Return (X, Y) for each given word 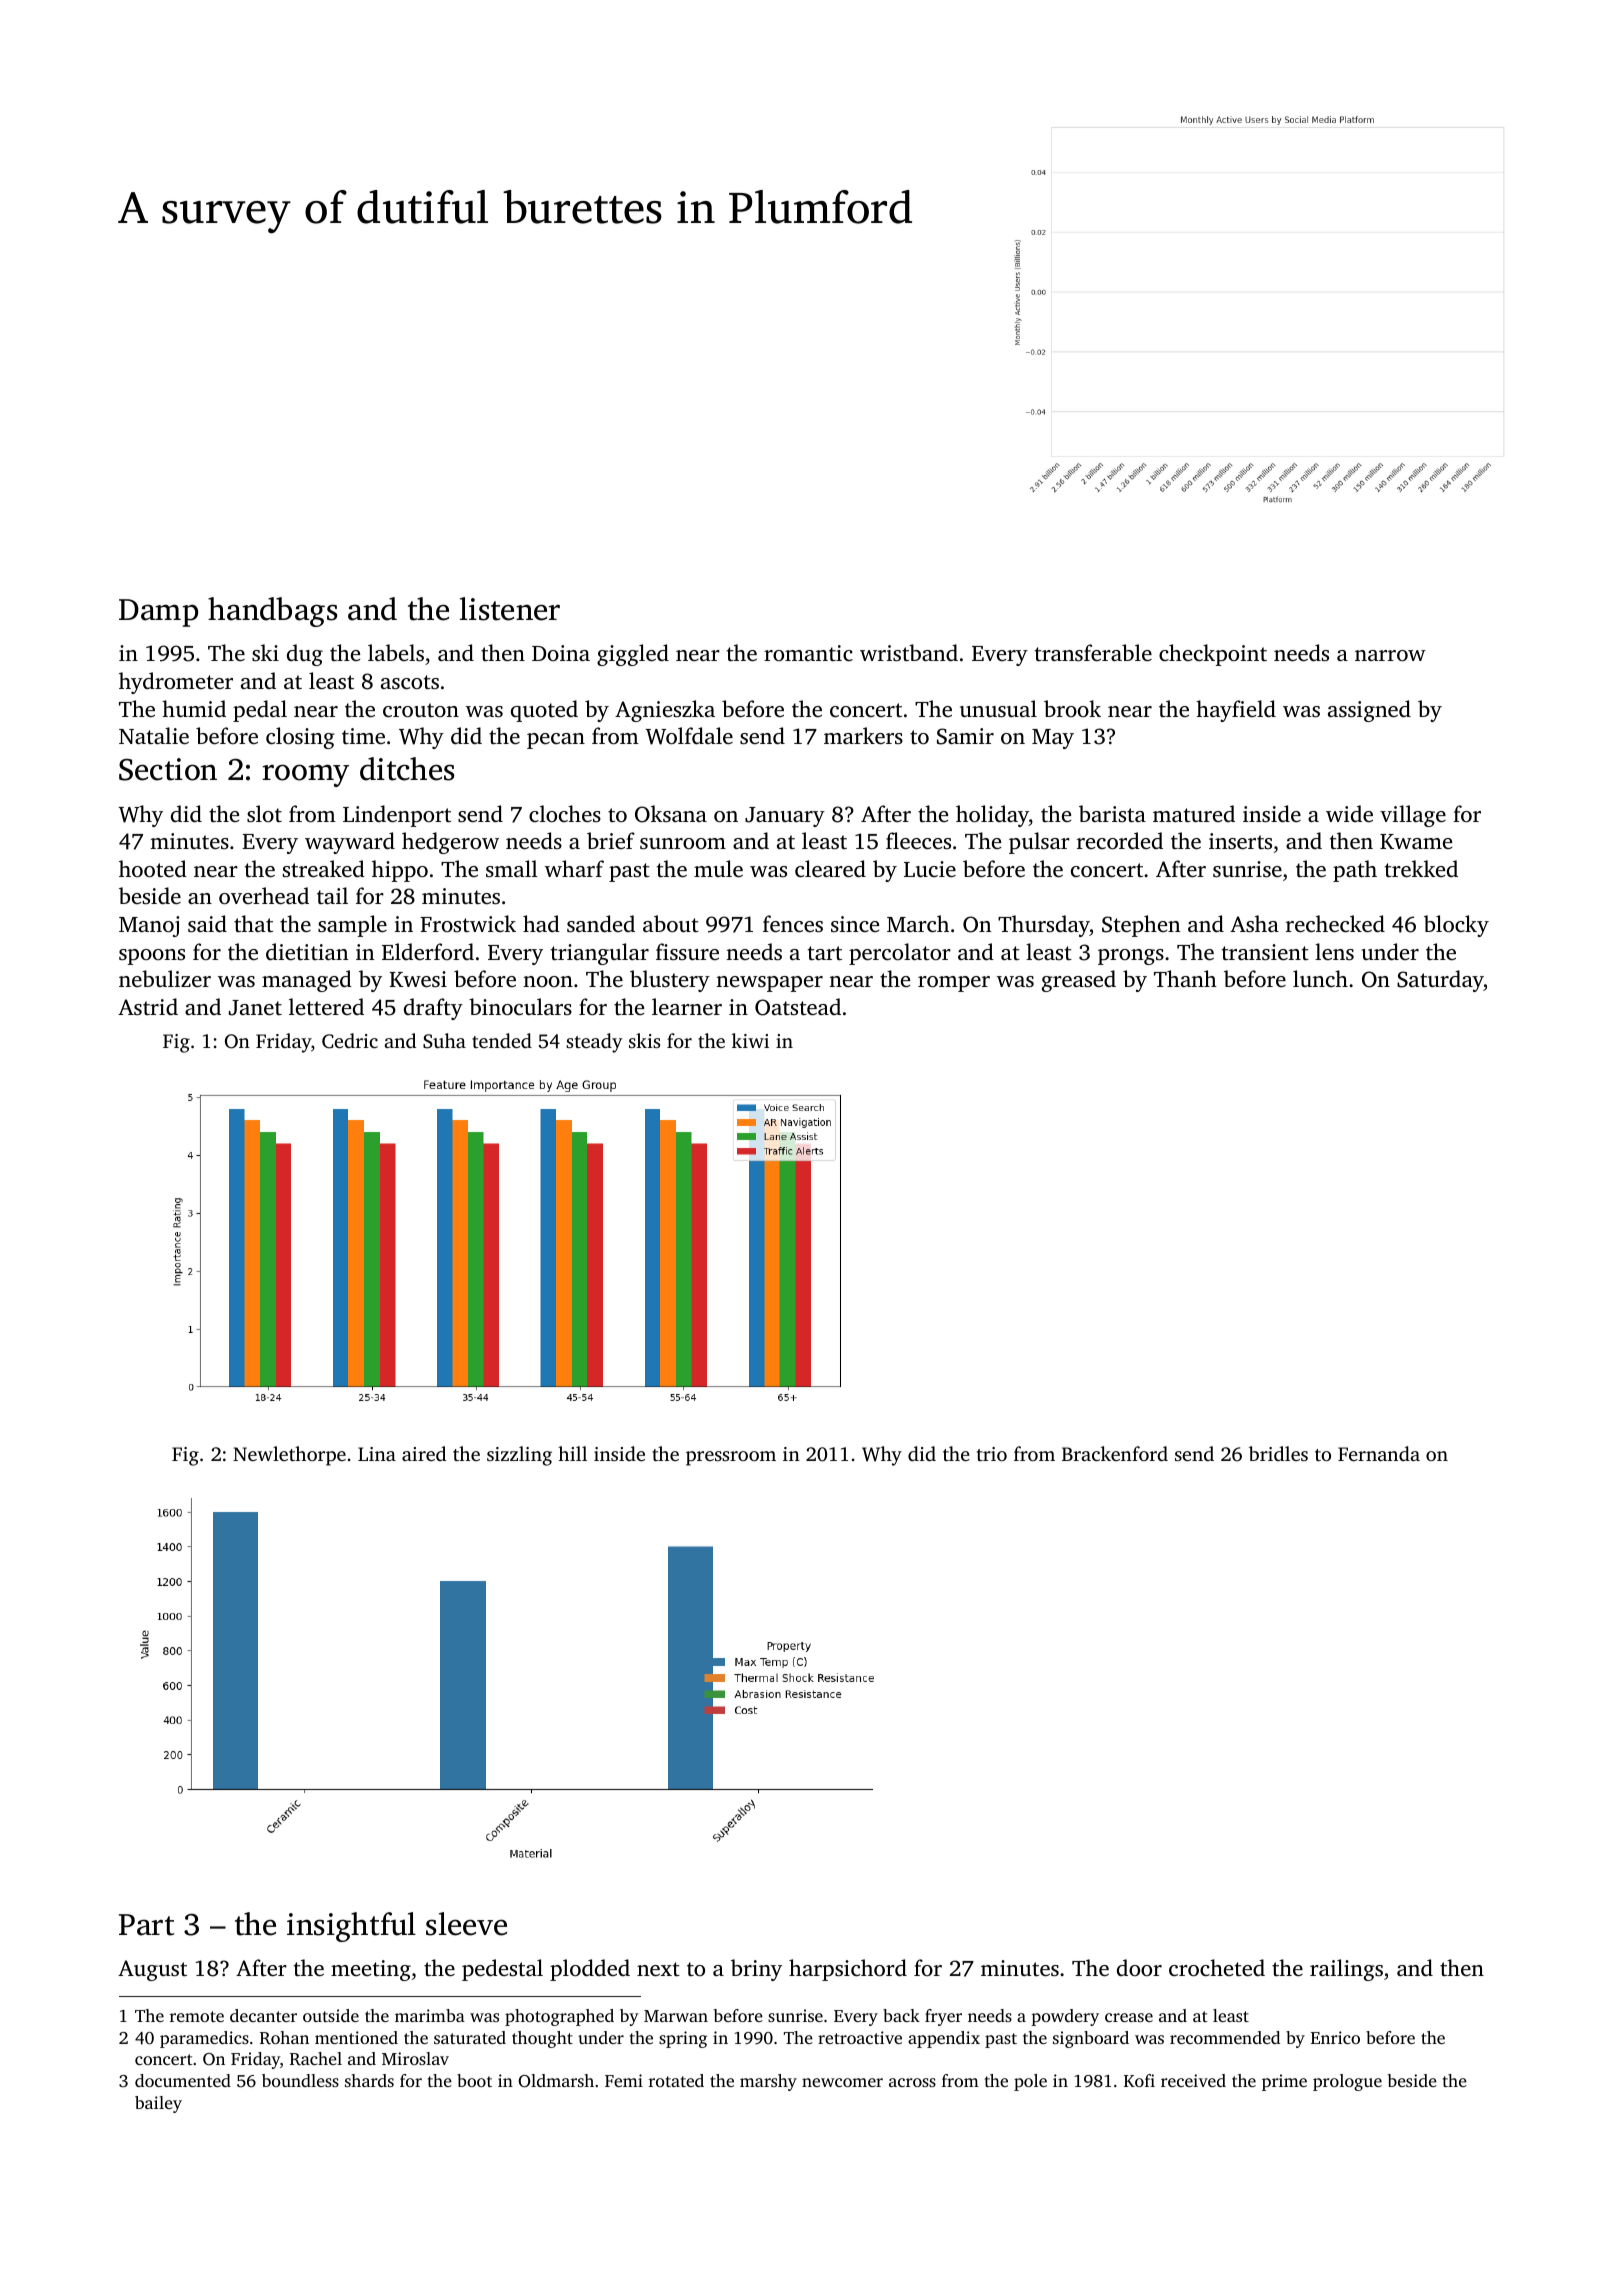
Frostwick (468, 923)
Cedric (350, 1041)
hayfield (1236, 711)
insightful (351, 1927)
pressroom (731, 1458)
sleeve (466, 1924)
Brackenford (1115, 1453)
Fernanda (1379, 1453)
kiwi (750, 1040)
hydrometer (176, 683)
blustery (670, 981)
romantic (808, 653)
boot (474, 2080)
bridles (1278, 1453)
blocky (1456, 926)
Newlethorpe (289, 1456)
